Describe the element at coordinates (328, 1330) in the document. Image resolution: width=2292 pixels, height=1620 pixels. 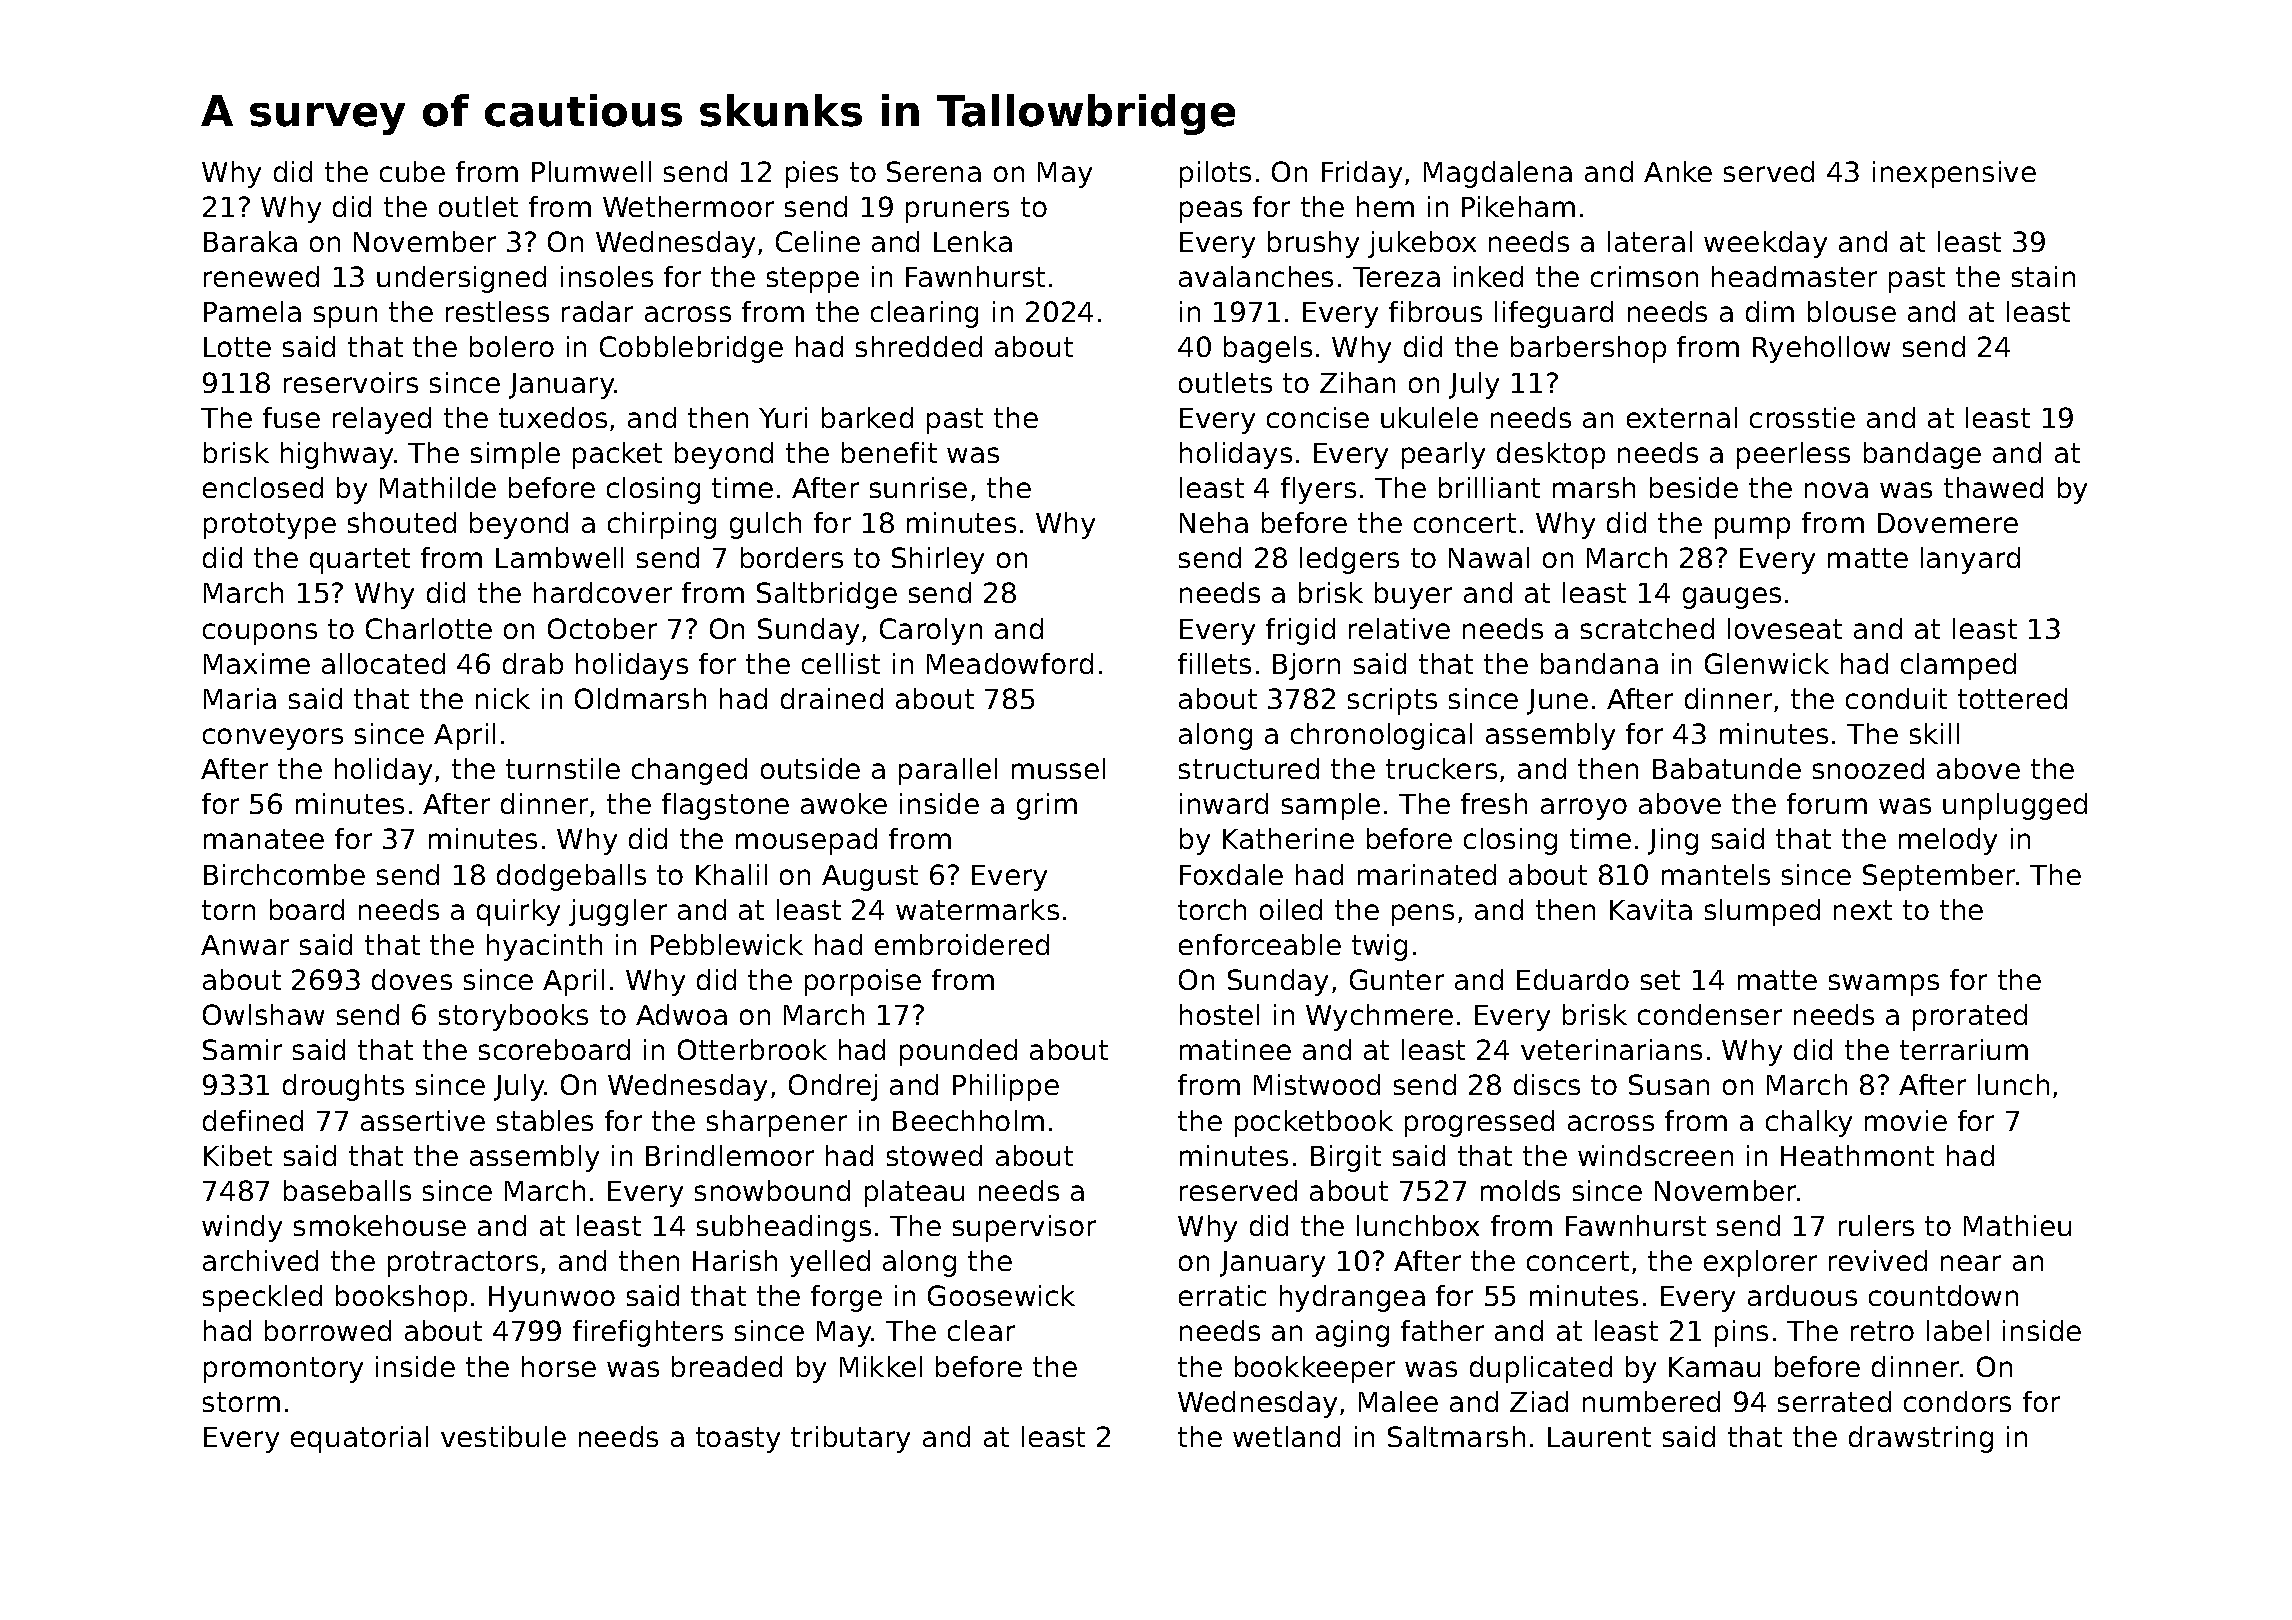
I see `borrowed` at that location.
